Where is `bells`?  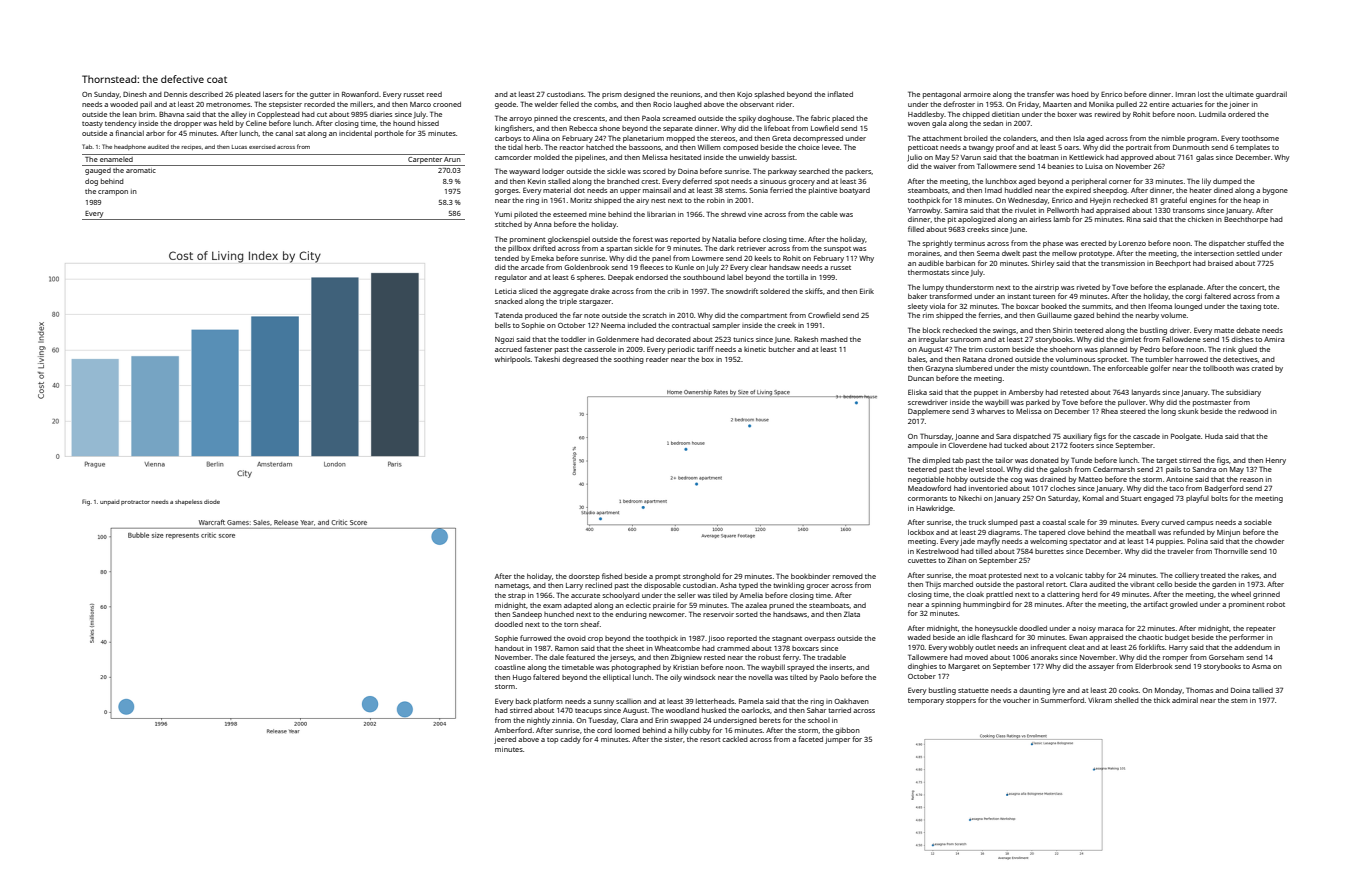
bells is located at coordinates (503, 325).
